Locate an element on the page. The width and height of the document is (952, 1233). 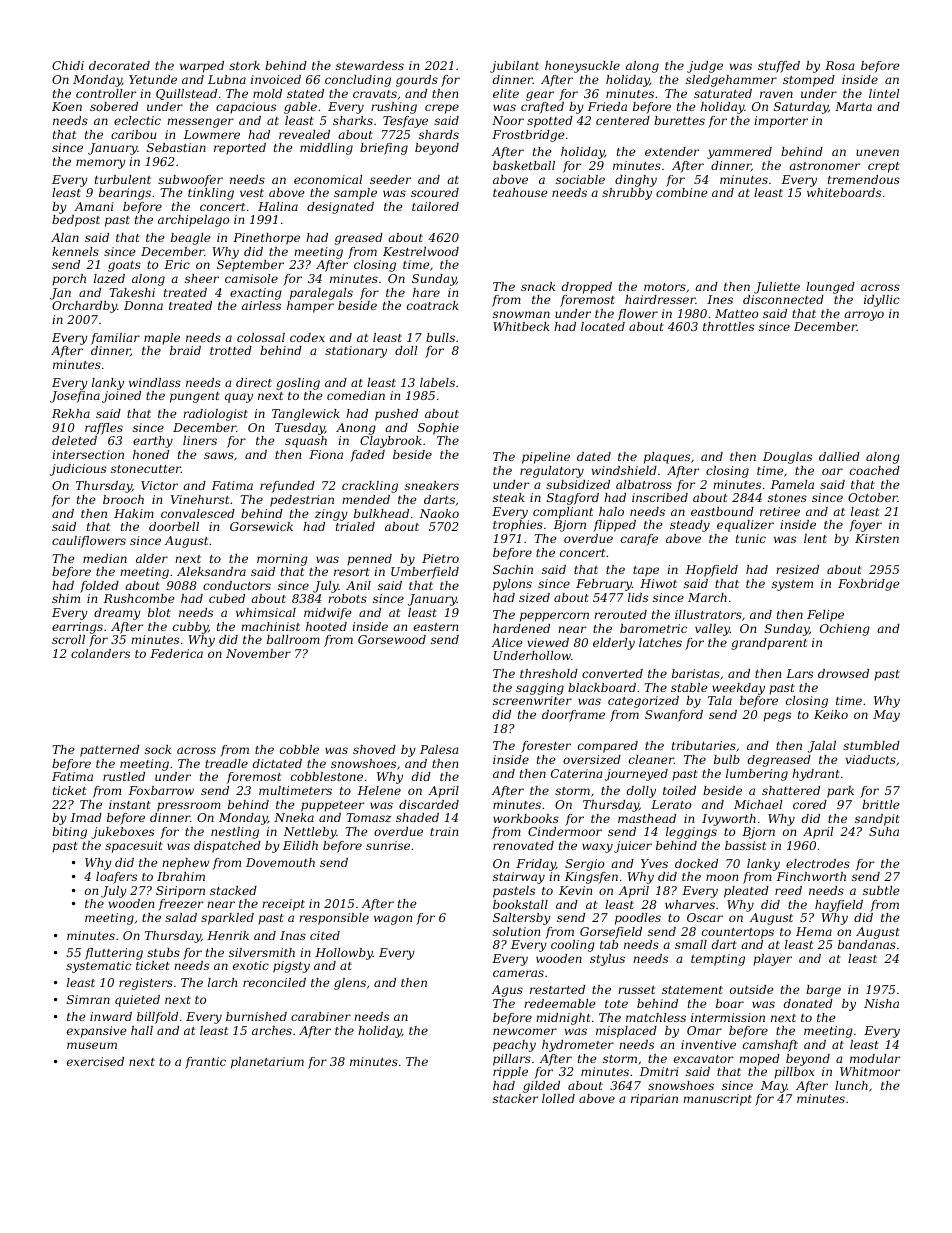
frantic is located at coordinates (205, 1063).
